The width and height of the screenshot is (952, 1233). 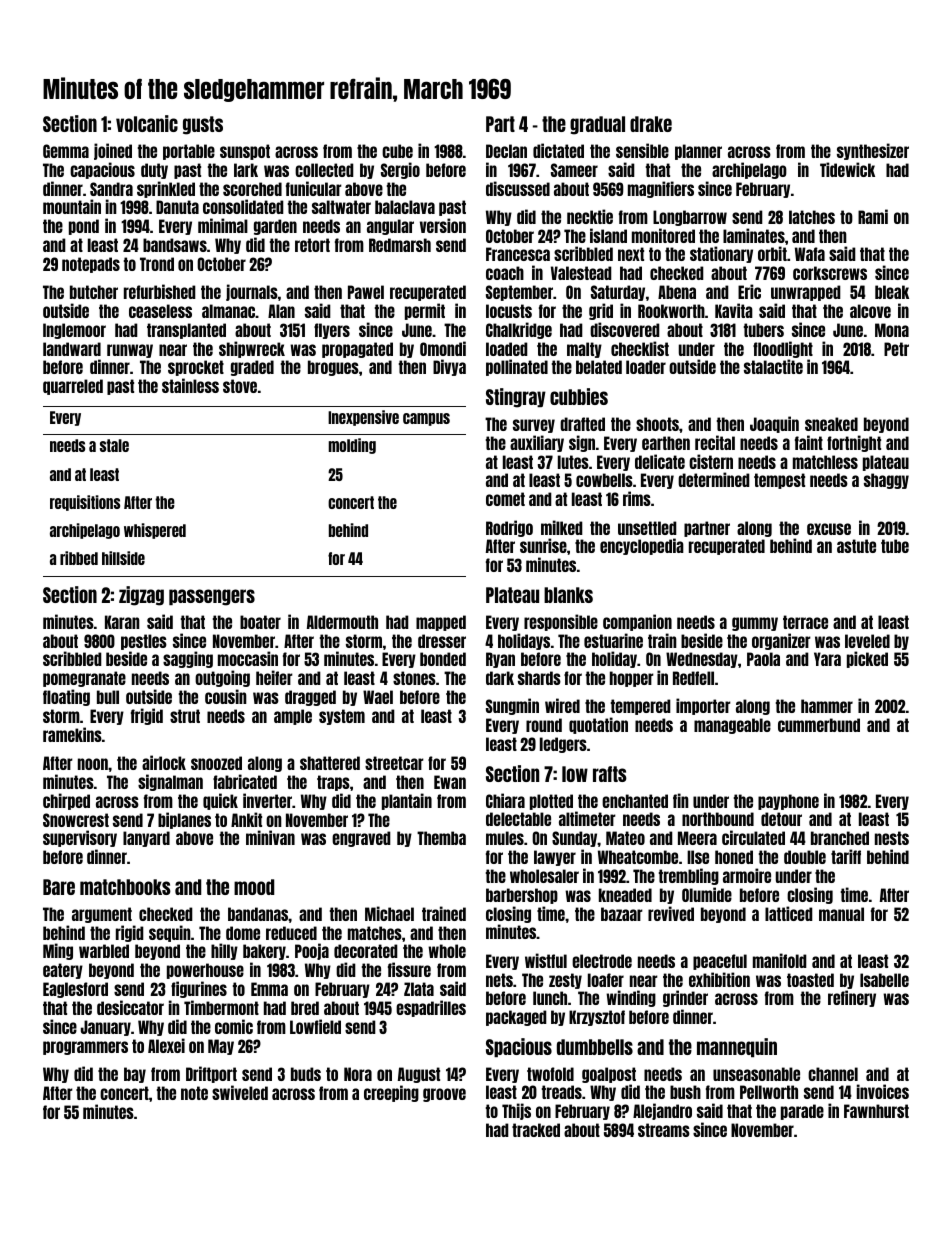 I want to click on butcher, so click(x=94, y=292).
